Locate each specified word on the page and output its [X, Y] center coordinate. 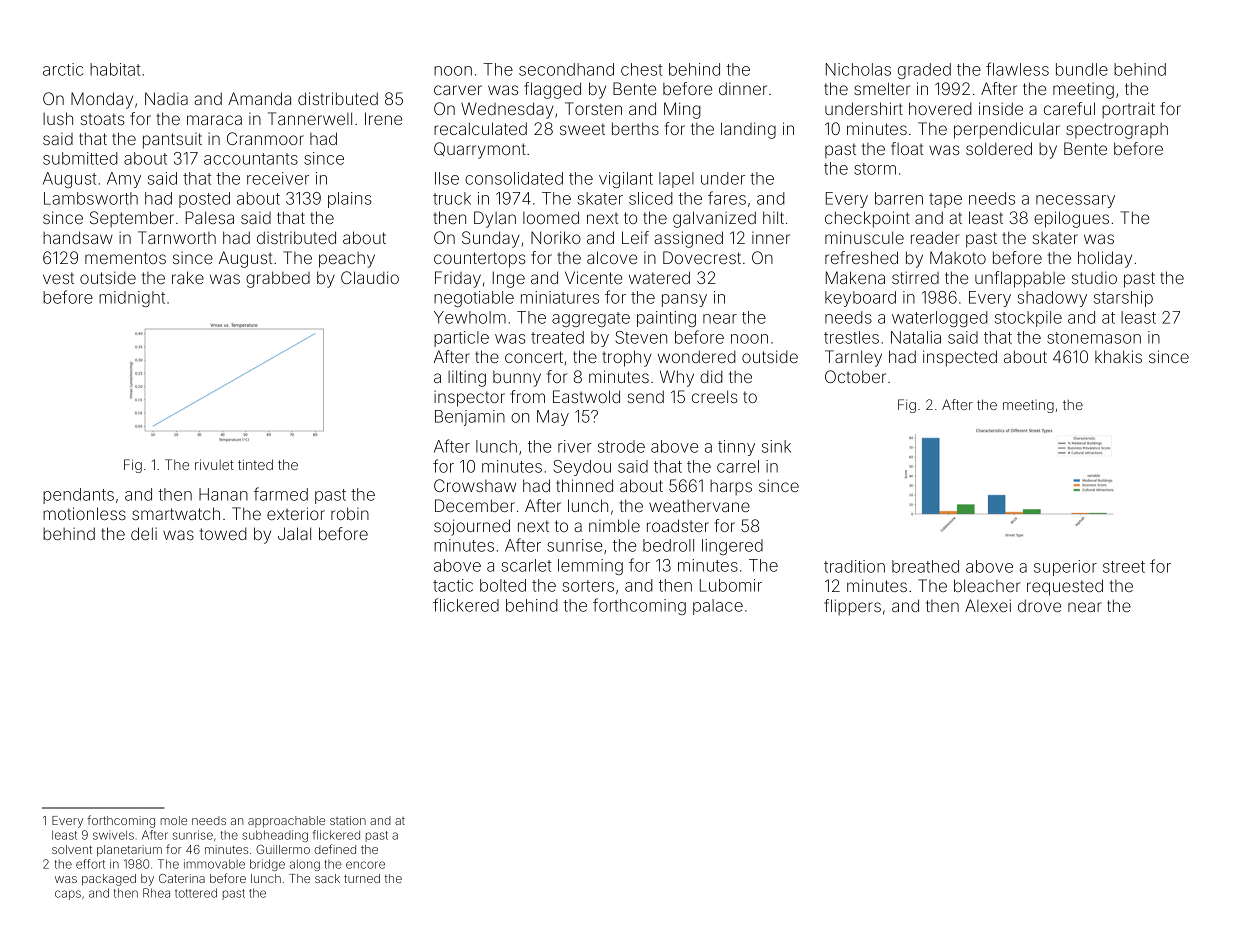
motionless [84, 513]
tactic [453, 585]
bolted [503, 585]
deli [144, 533]
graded [924, 71]
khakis [1118, 356]
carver [458, 90]
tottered [196, 893]
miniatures [560, 297]
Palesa [210, 217]
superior [1065, 568]
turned [362, 878]
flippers [852, 607]
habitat [115, 69]
